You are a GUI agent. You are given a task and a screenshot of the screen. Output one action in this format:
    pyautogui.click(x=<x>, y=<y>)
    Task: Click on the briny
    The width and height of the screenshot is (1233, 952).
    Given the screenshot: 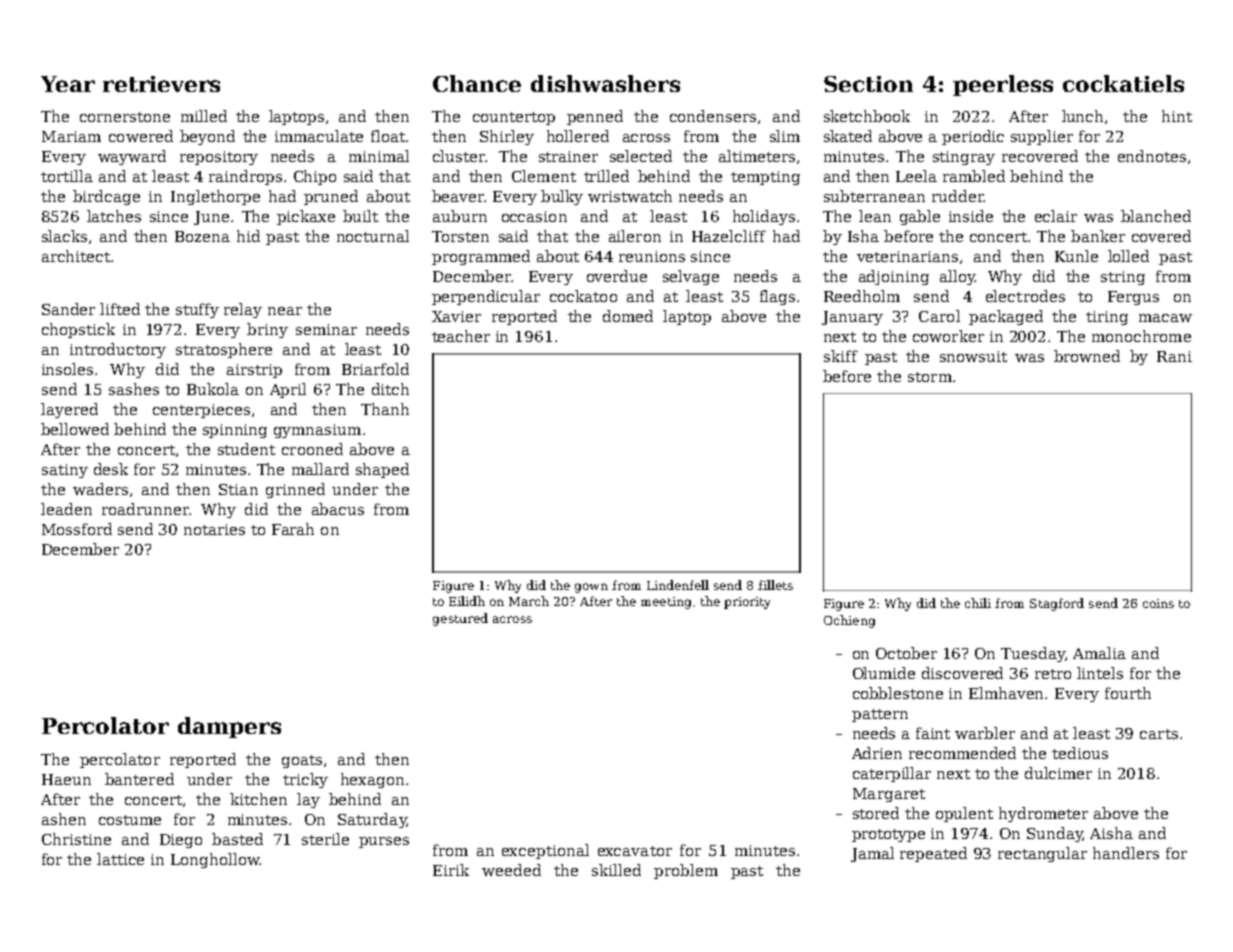 What is the action you would take?
    pyautogui.click(x=267, y=330)
